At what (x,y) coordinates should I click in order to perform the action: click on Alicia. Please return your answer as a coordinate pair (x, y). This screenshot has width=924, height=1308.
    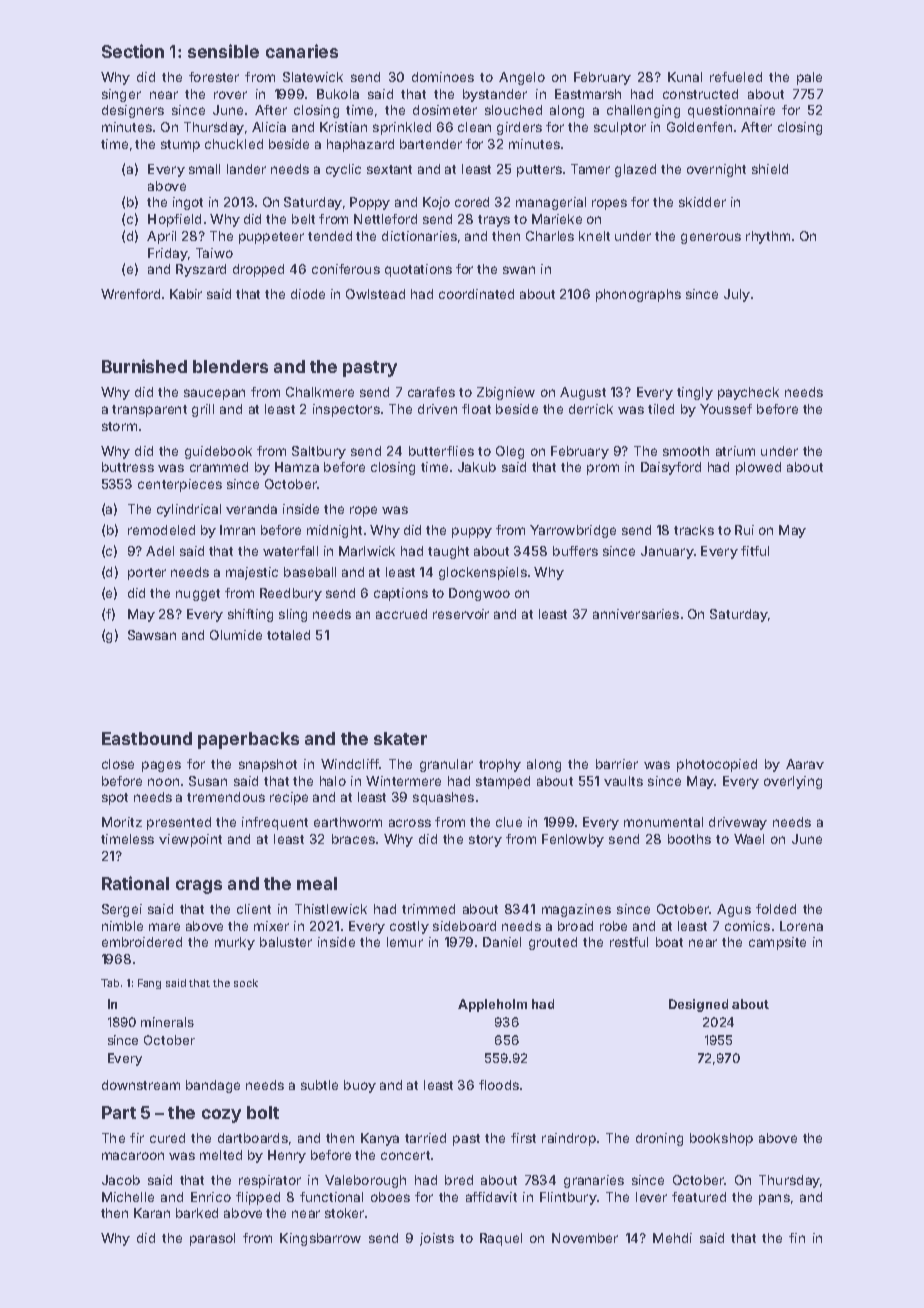
    Looking at the image, I should click on (269, 127).
